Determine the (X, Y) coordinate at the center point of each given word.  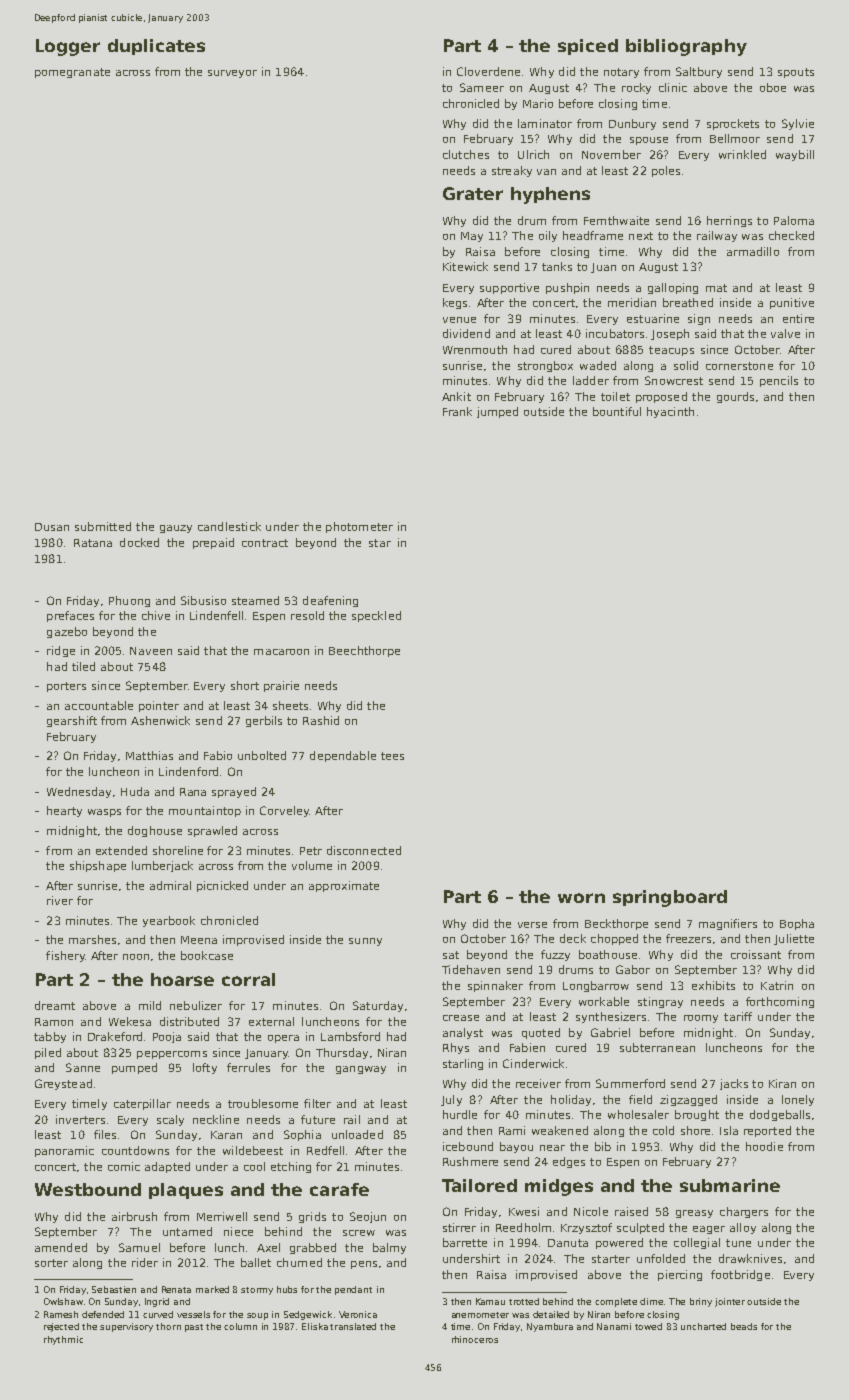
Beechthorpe (364, 651)
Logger (68, 47)
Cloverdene (488, 71)
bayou (516, 1147)
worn (581, 898)
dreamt (55, 1005)
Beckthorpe (616, 924)
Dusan (52, 527)
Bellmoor (735, 138)
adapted (167, 1167)
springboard (670, 898)
